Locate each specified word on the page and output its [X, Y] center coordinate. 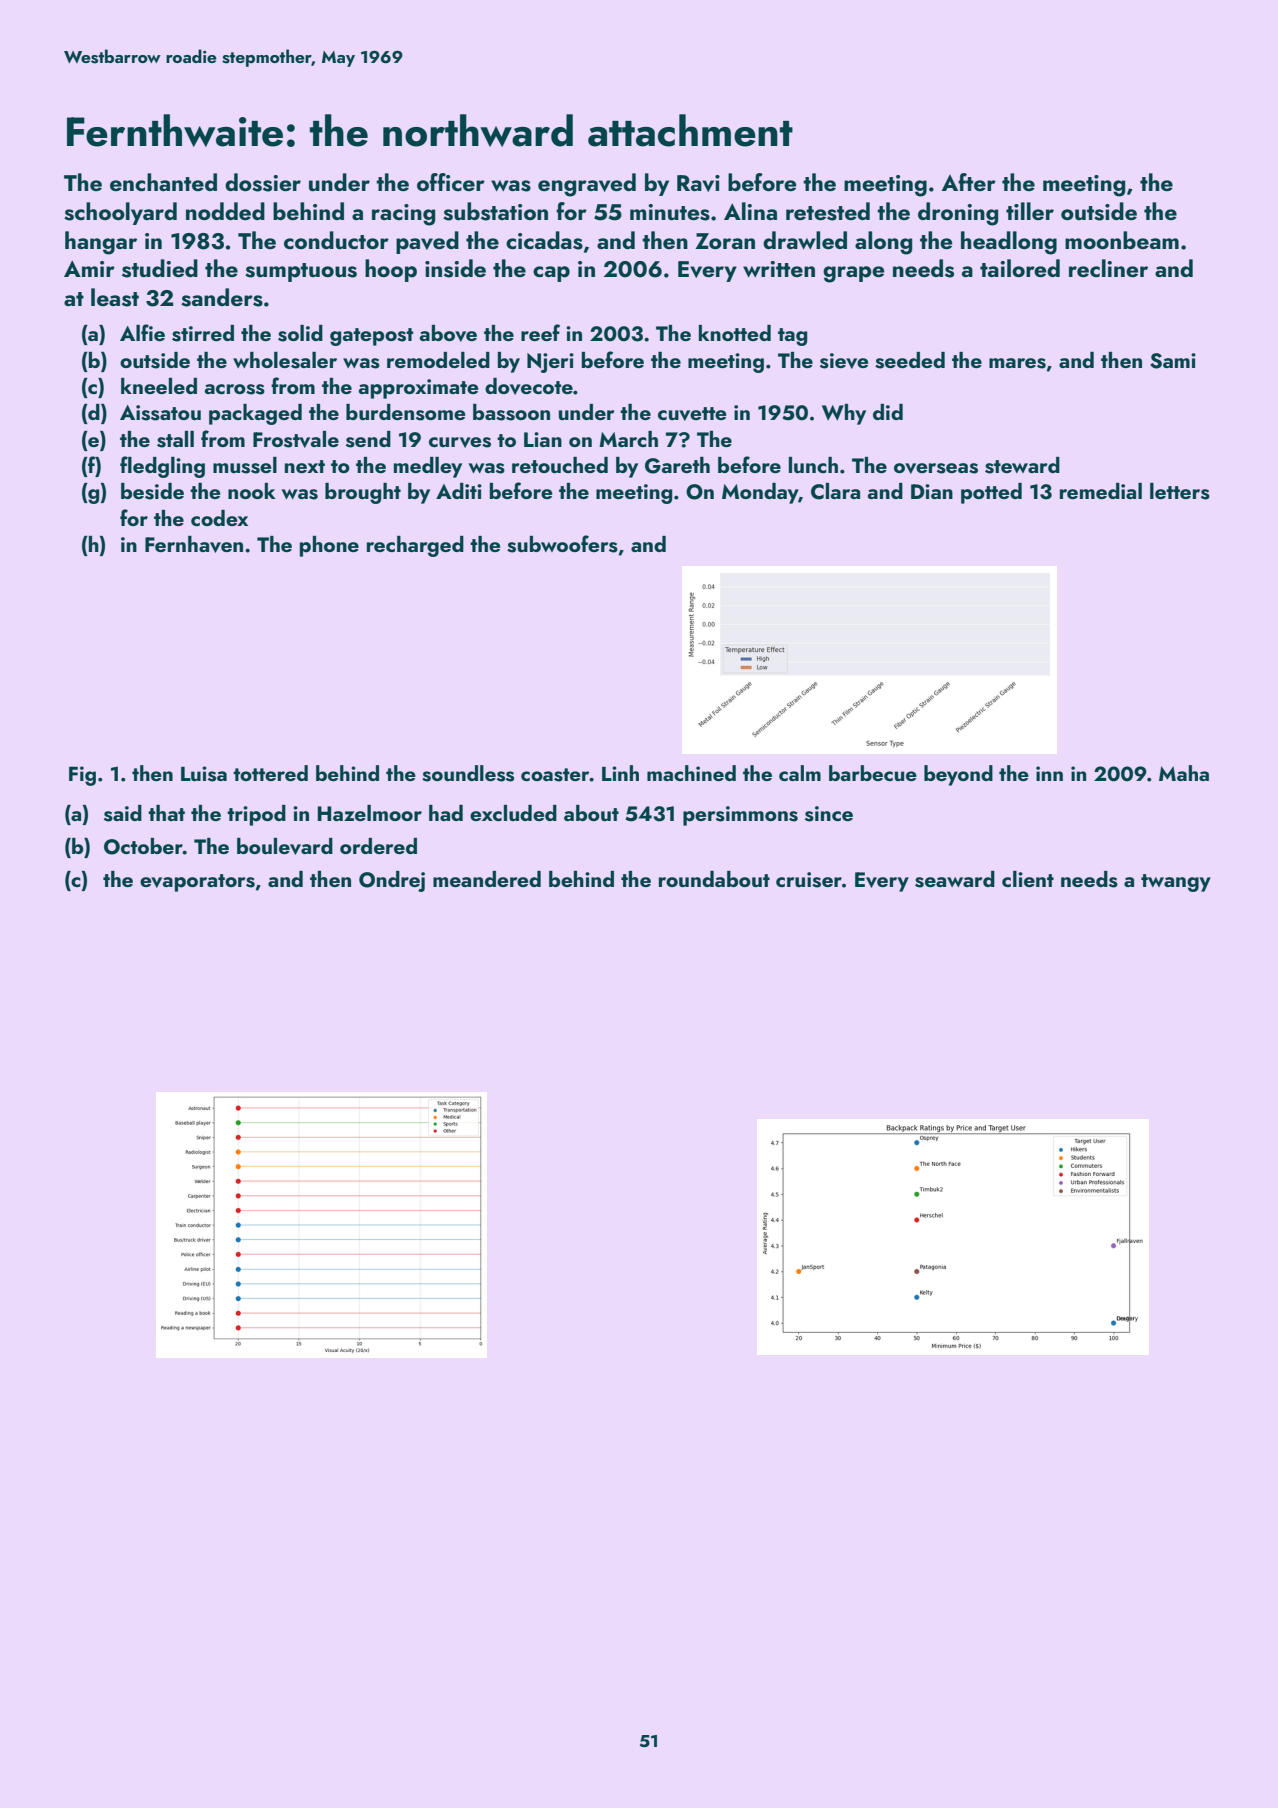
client [1028, 879]
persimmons [740, 816]
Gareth [677, 465]
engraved [587, 185]
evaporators [197, 883]
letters [1180, 491]
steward [1022, 465]
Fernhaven [194, 544]
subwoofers [562, 544]
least [115, 297]
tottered [270, 773]
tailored [1020, 268]
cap [551, 274]
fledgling [162, 467]
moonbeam [1122, 240]
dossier [263, 182]
